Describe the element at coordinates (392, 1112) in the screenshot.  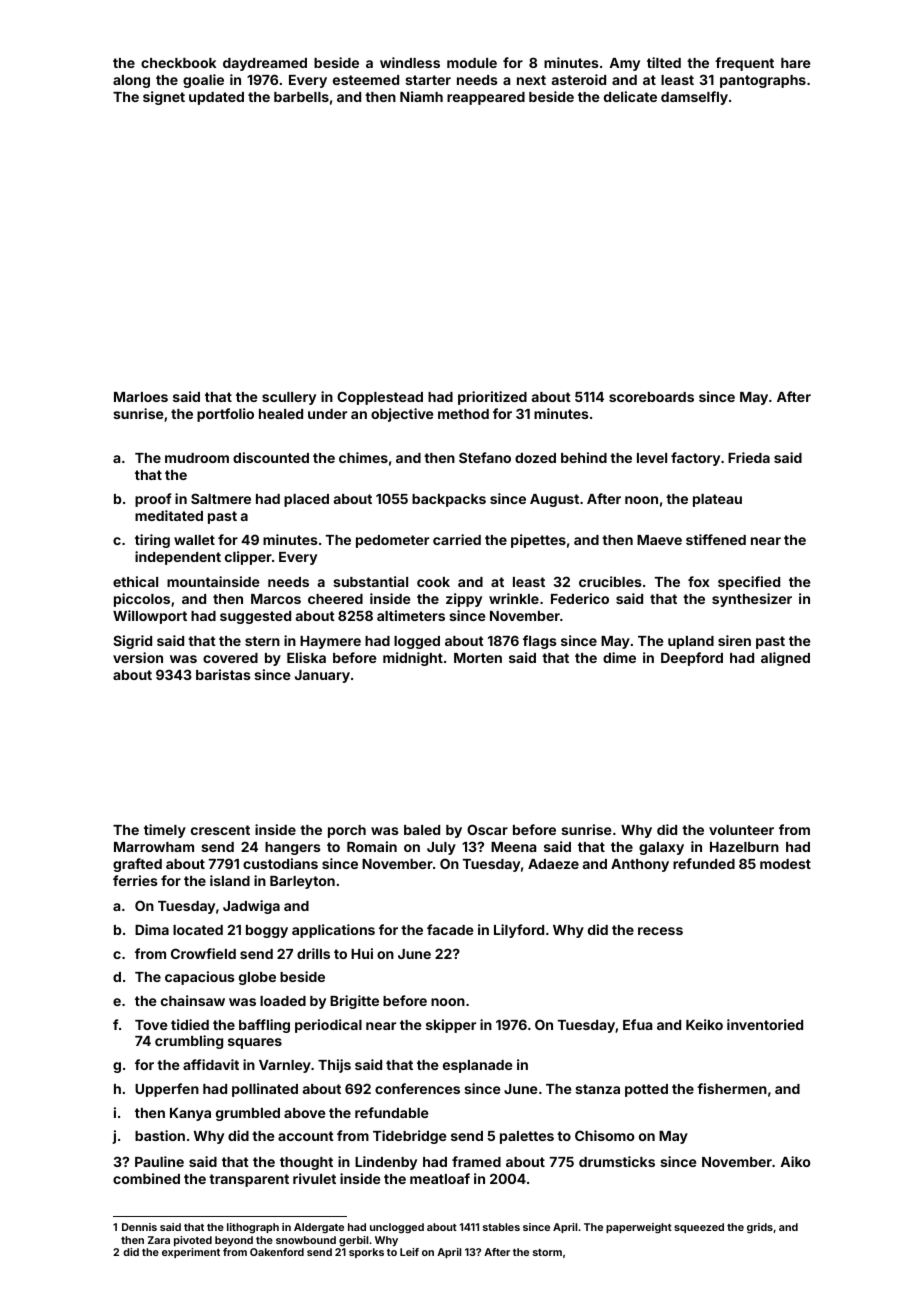
I see `refundable` at that location.
